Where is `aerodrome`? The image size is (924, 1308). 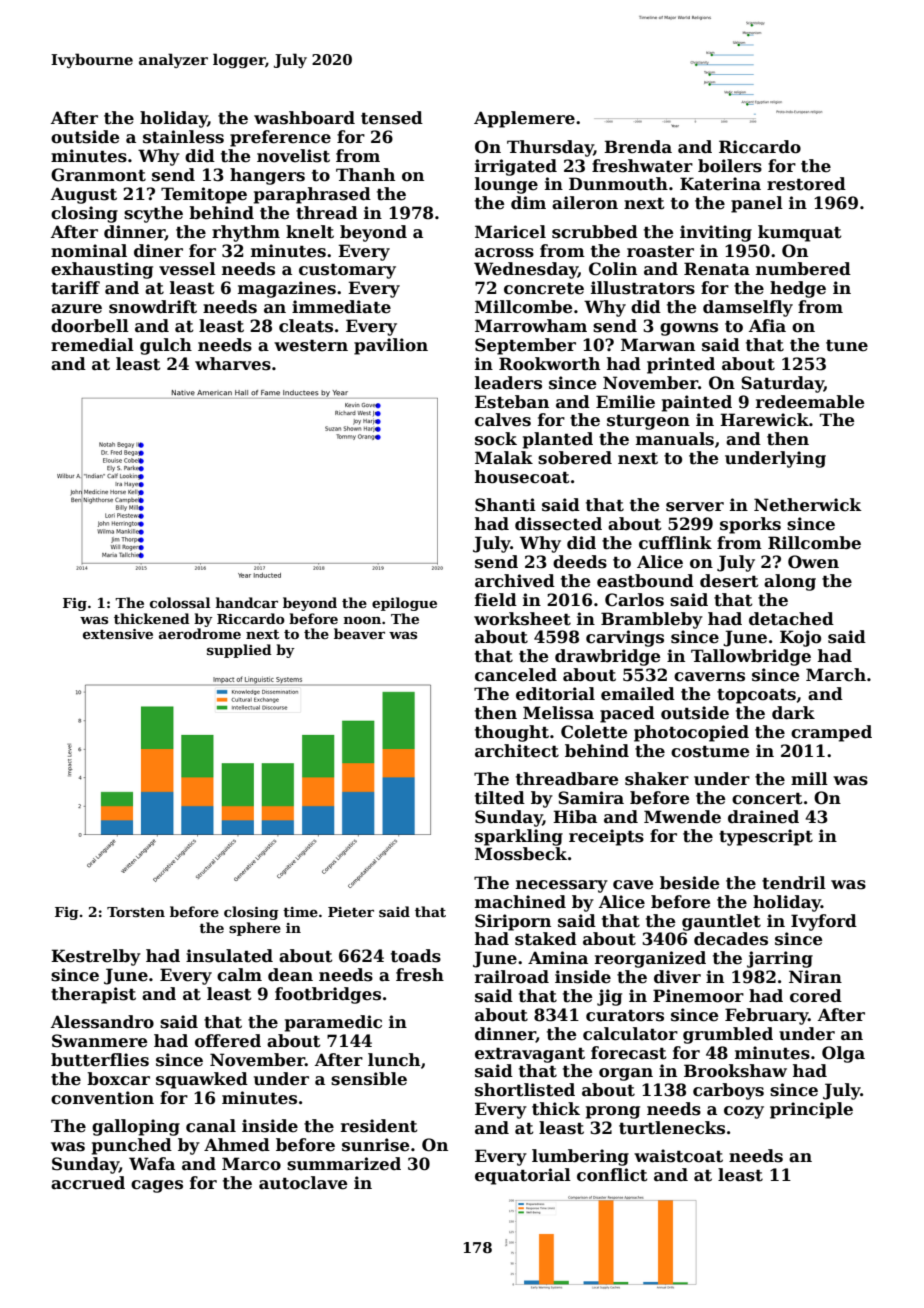
aerodrome is located at coordinates (200, 633).
